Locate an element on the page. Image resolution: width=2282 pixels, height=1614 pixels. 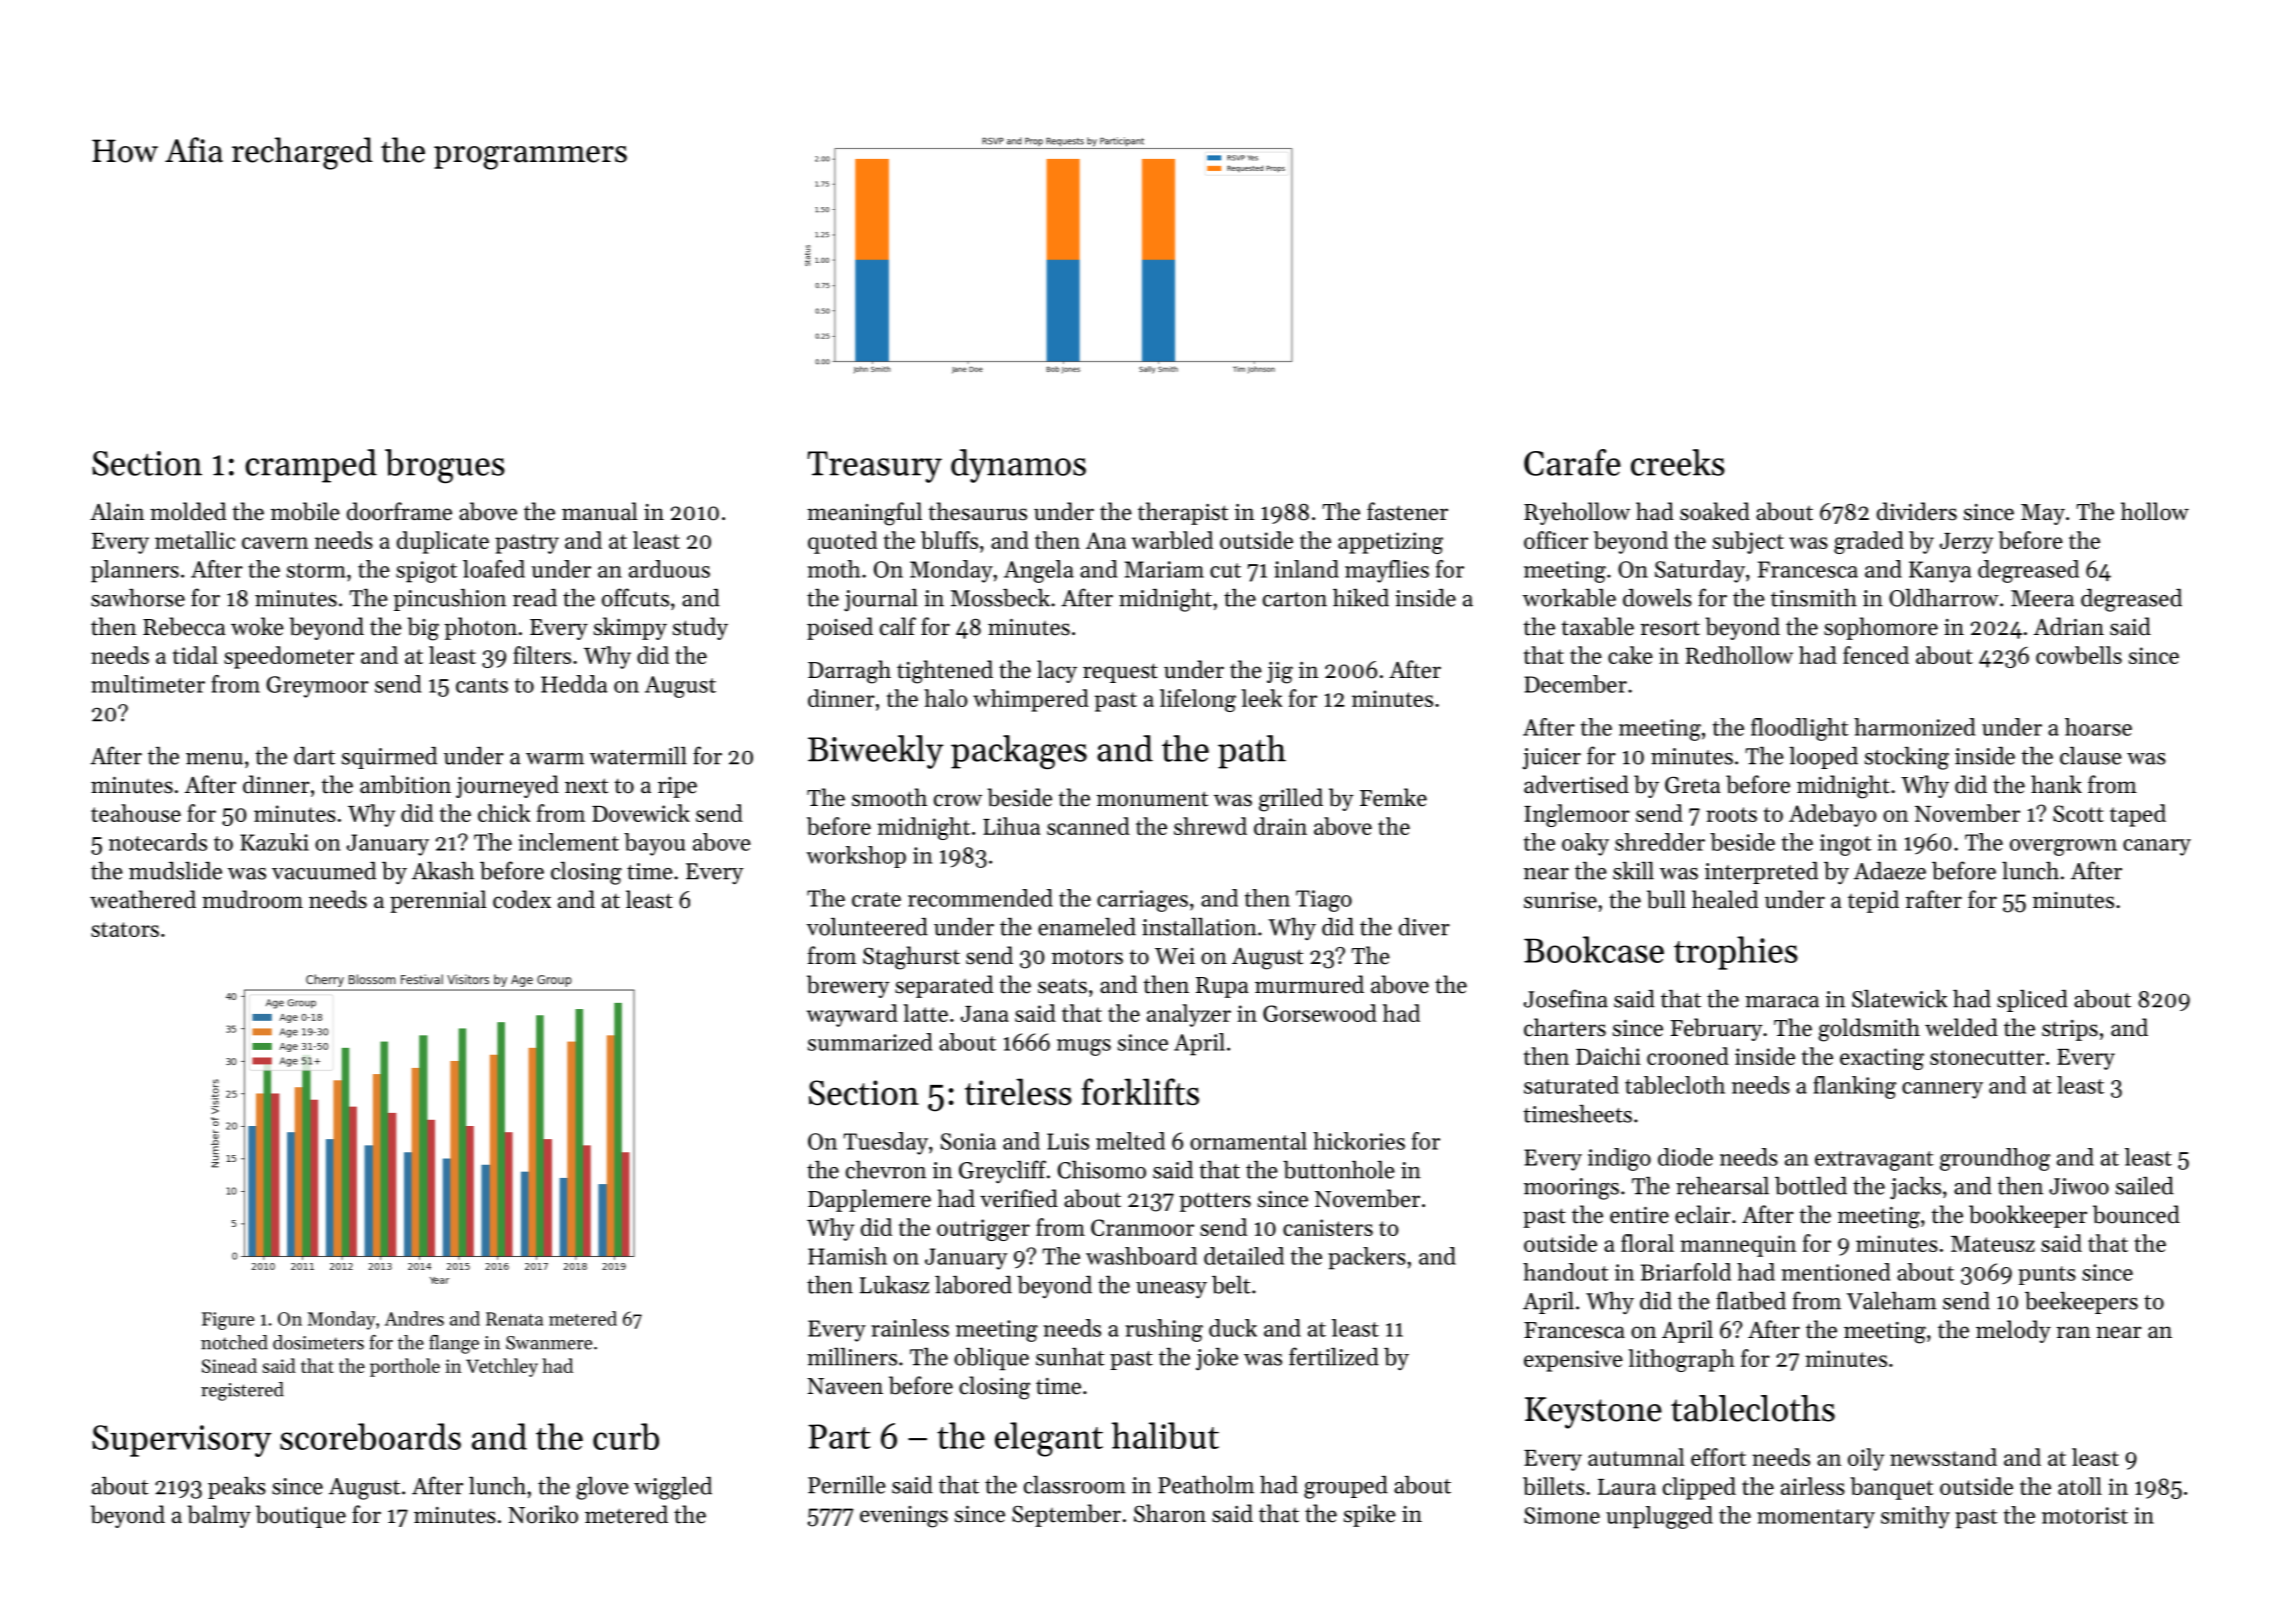
brogues is located at coordinates (445, 466).
